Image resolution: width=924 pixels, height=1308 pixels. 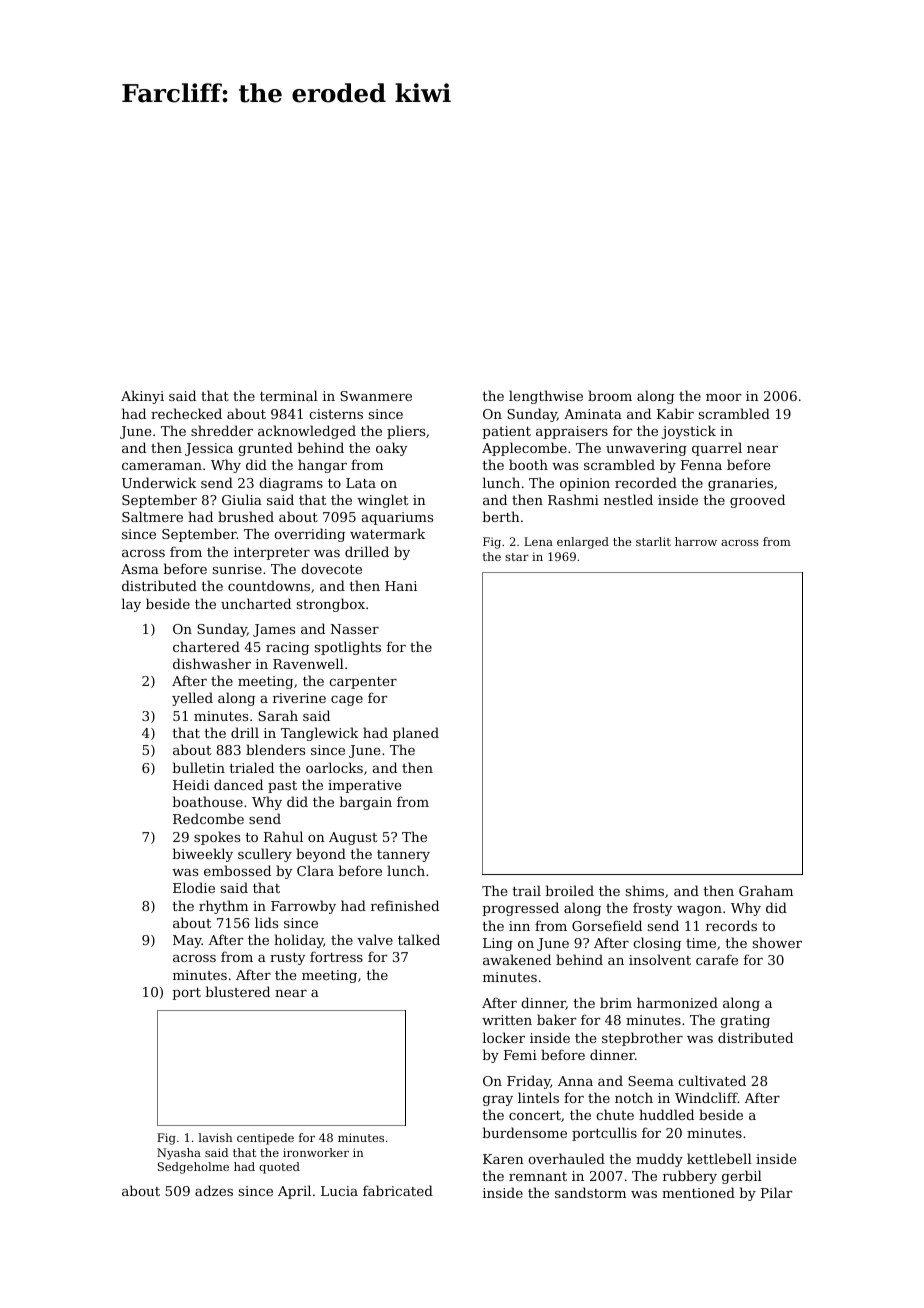 What do you see at coordinates (179, 1154) in the screenshot?
I see `Nyasha` at bounding box center [179, 1154].
